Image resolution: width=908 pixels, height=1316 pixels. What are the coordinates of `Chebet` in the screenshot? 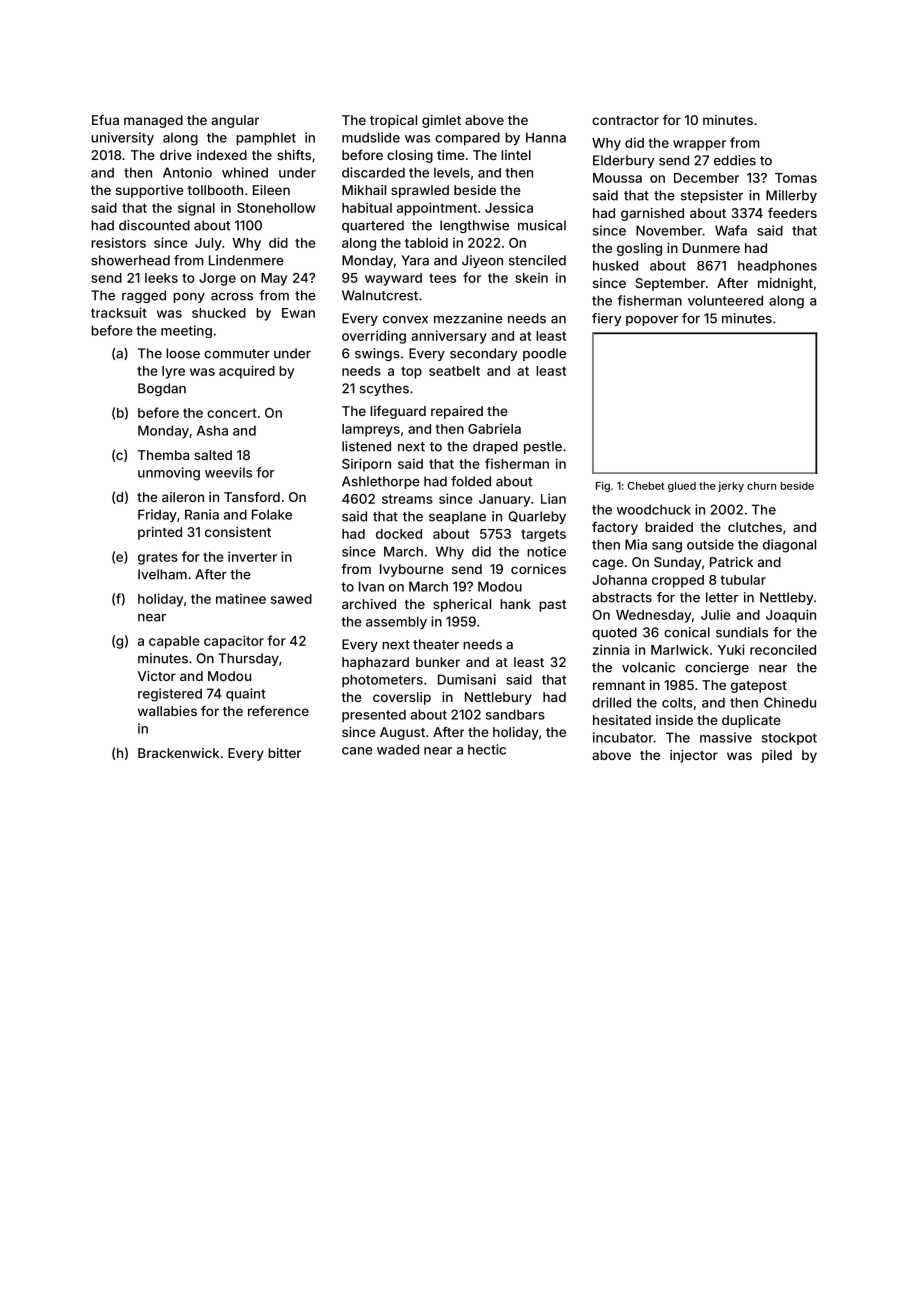 It's located at (646, 486).
